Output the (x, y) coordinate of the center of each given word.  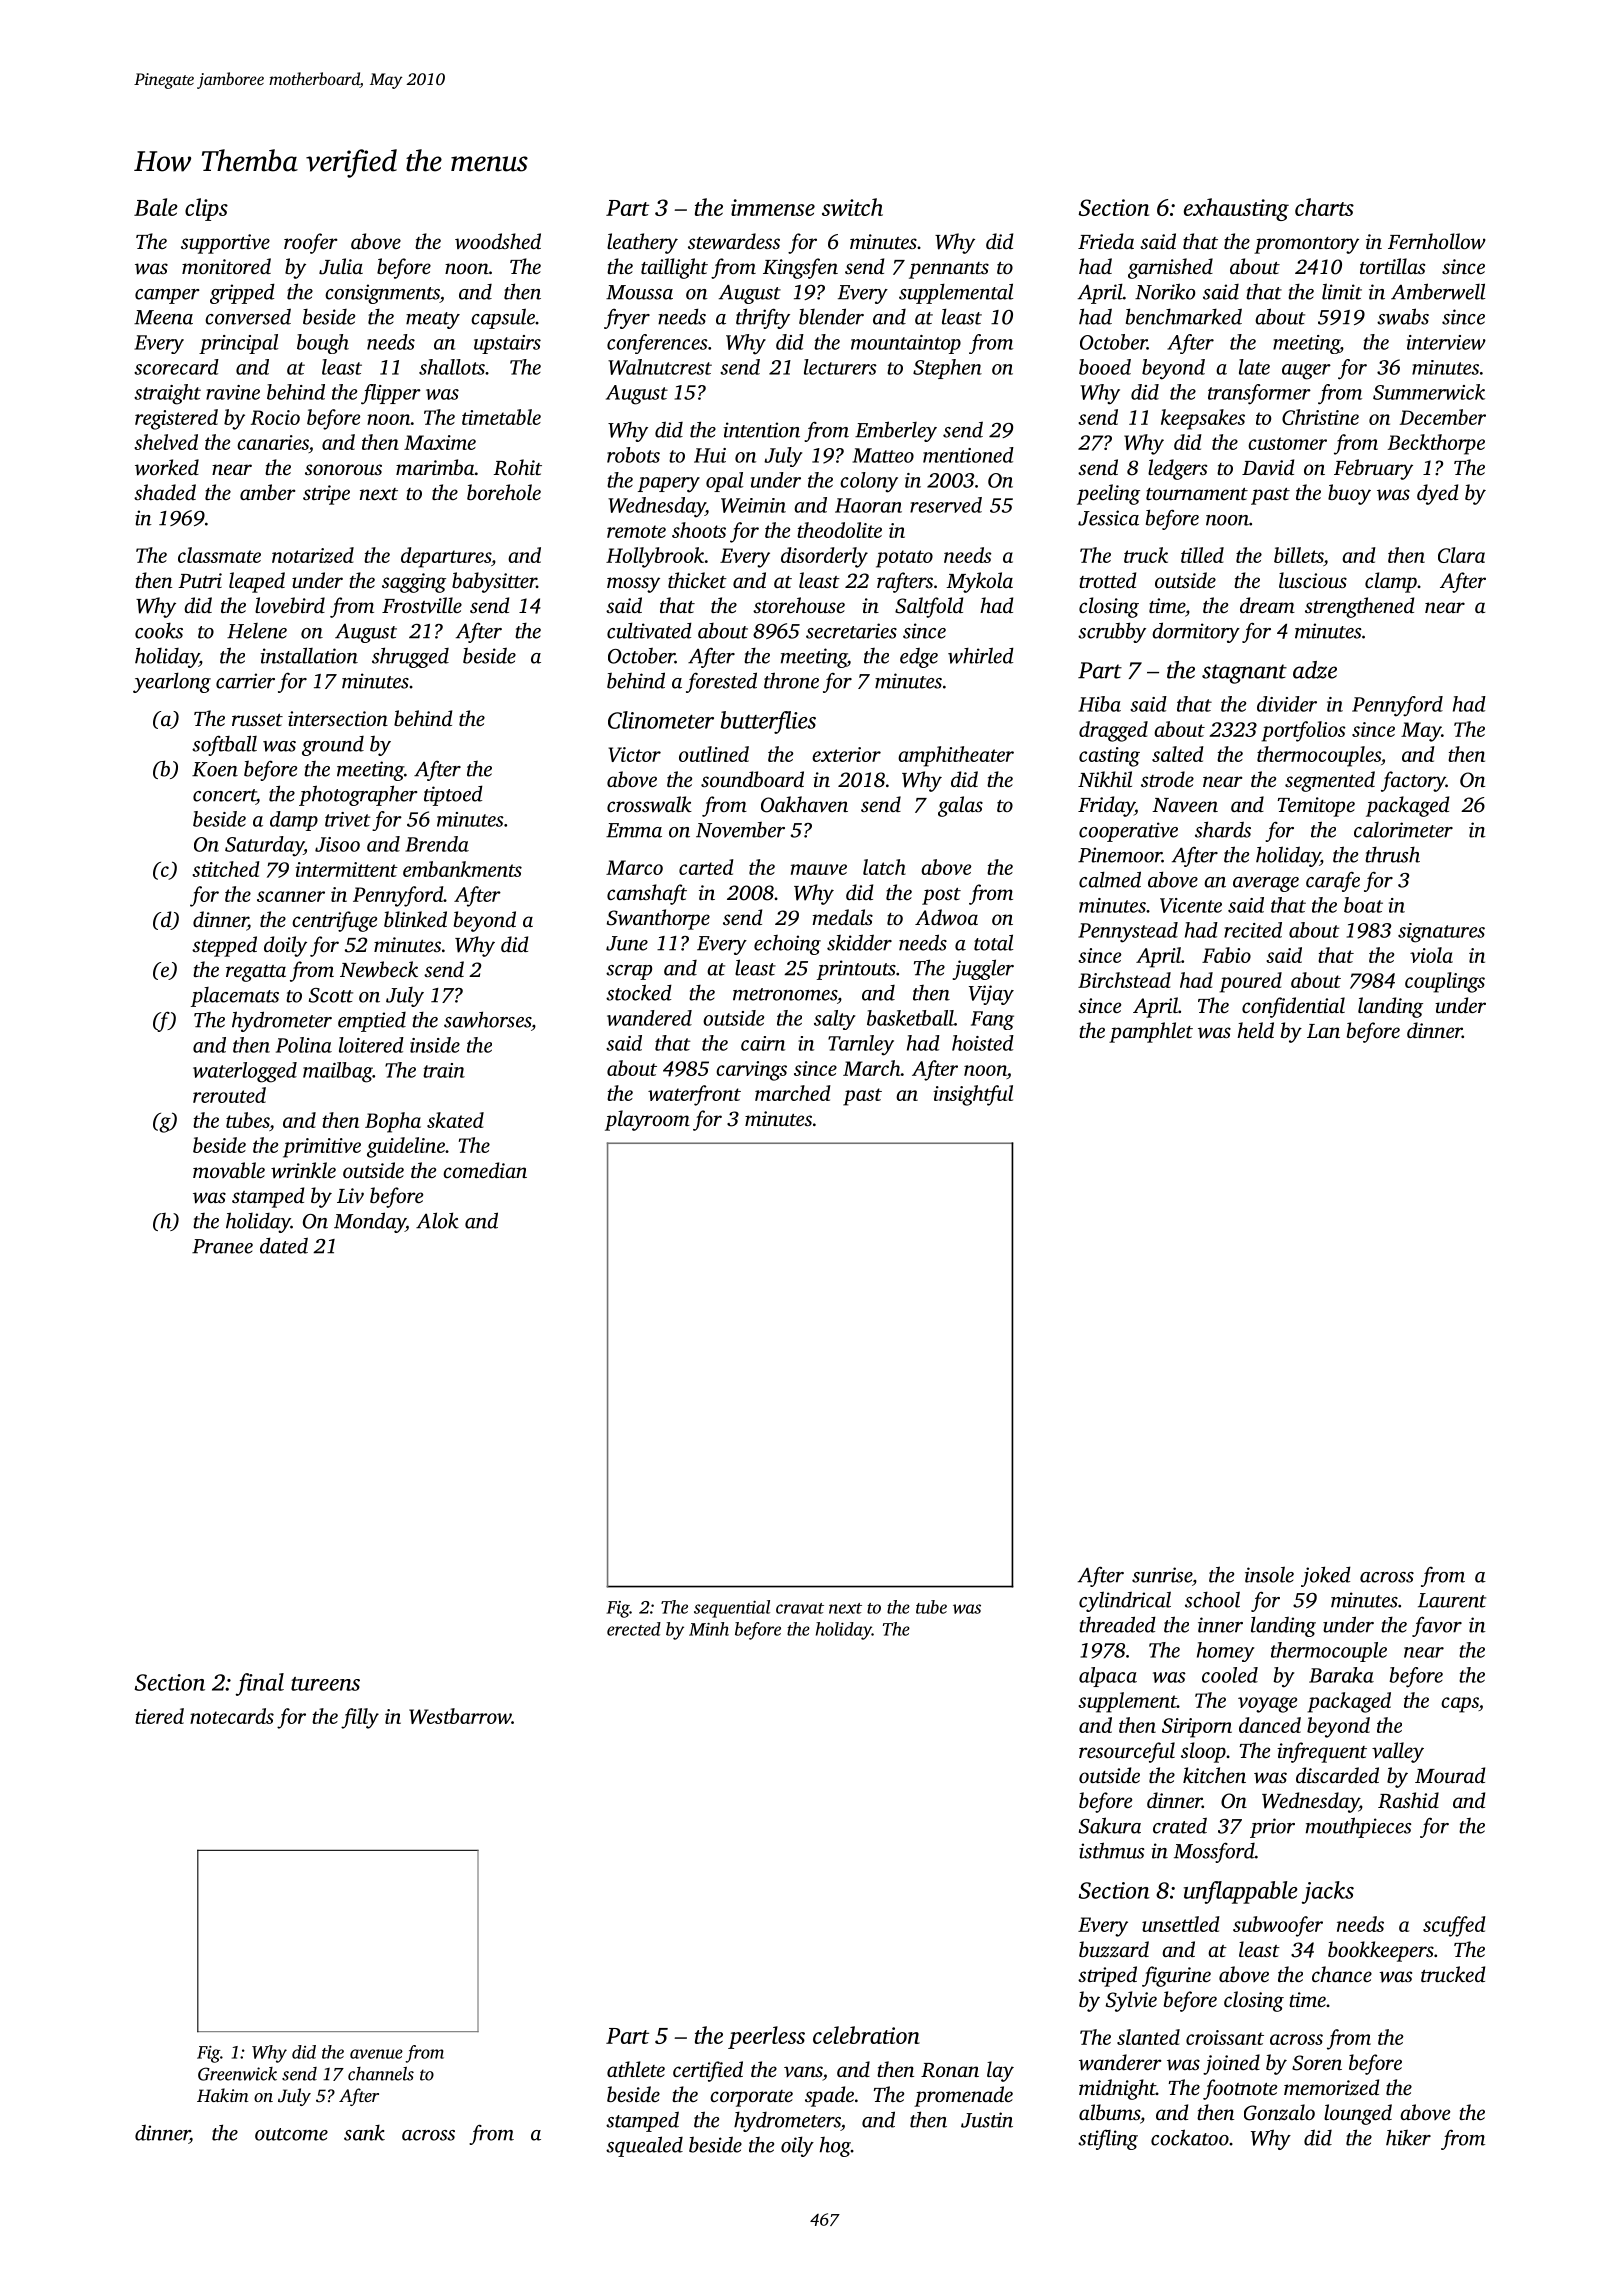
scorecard (176, 367)
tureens (325, 1684)
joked (1326, 1576)
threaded (1117, 1624)
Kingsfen (800, 268)
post (941, 896)
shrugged (410, 657)
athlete (636, 2069)
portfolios (1303, 731)
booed (1105, 367)
